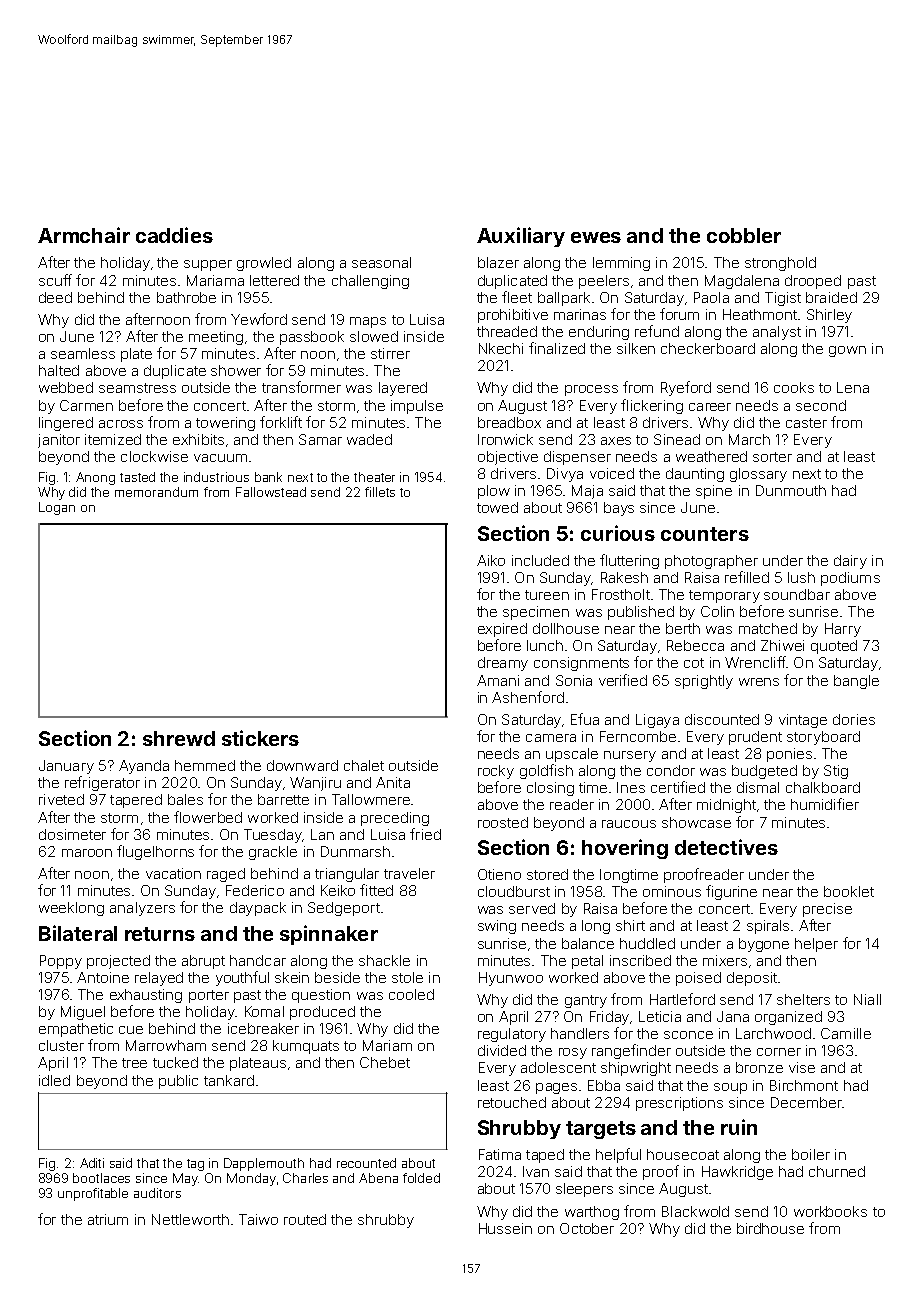 The width and height of the document is (924, 1308). Describe the element at coordinates (92, 1163) in the document. I see `Aditi` at that location.
